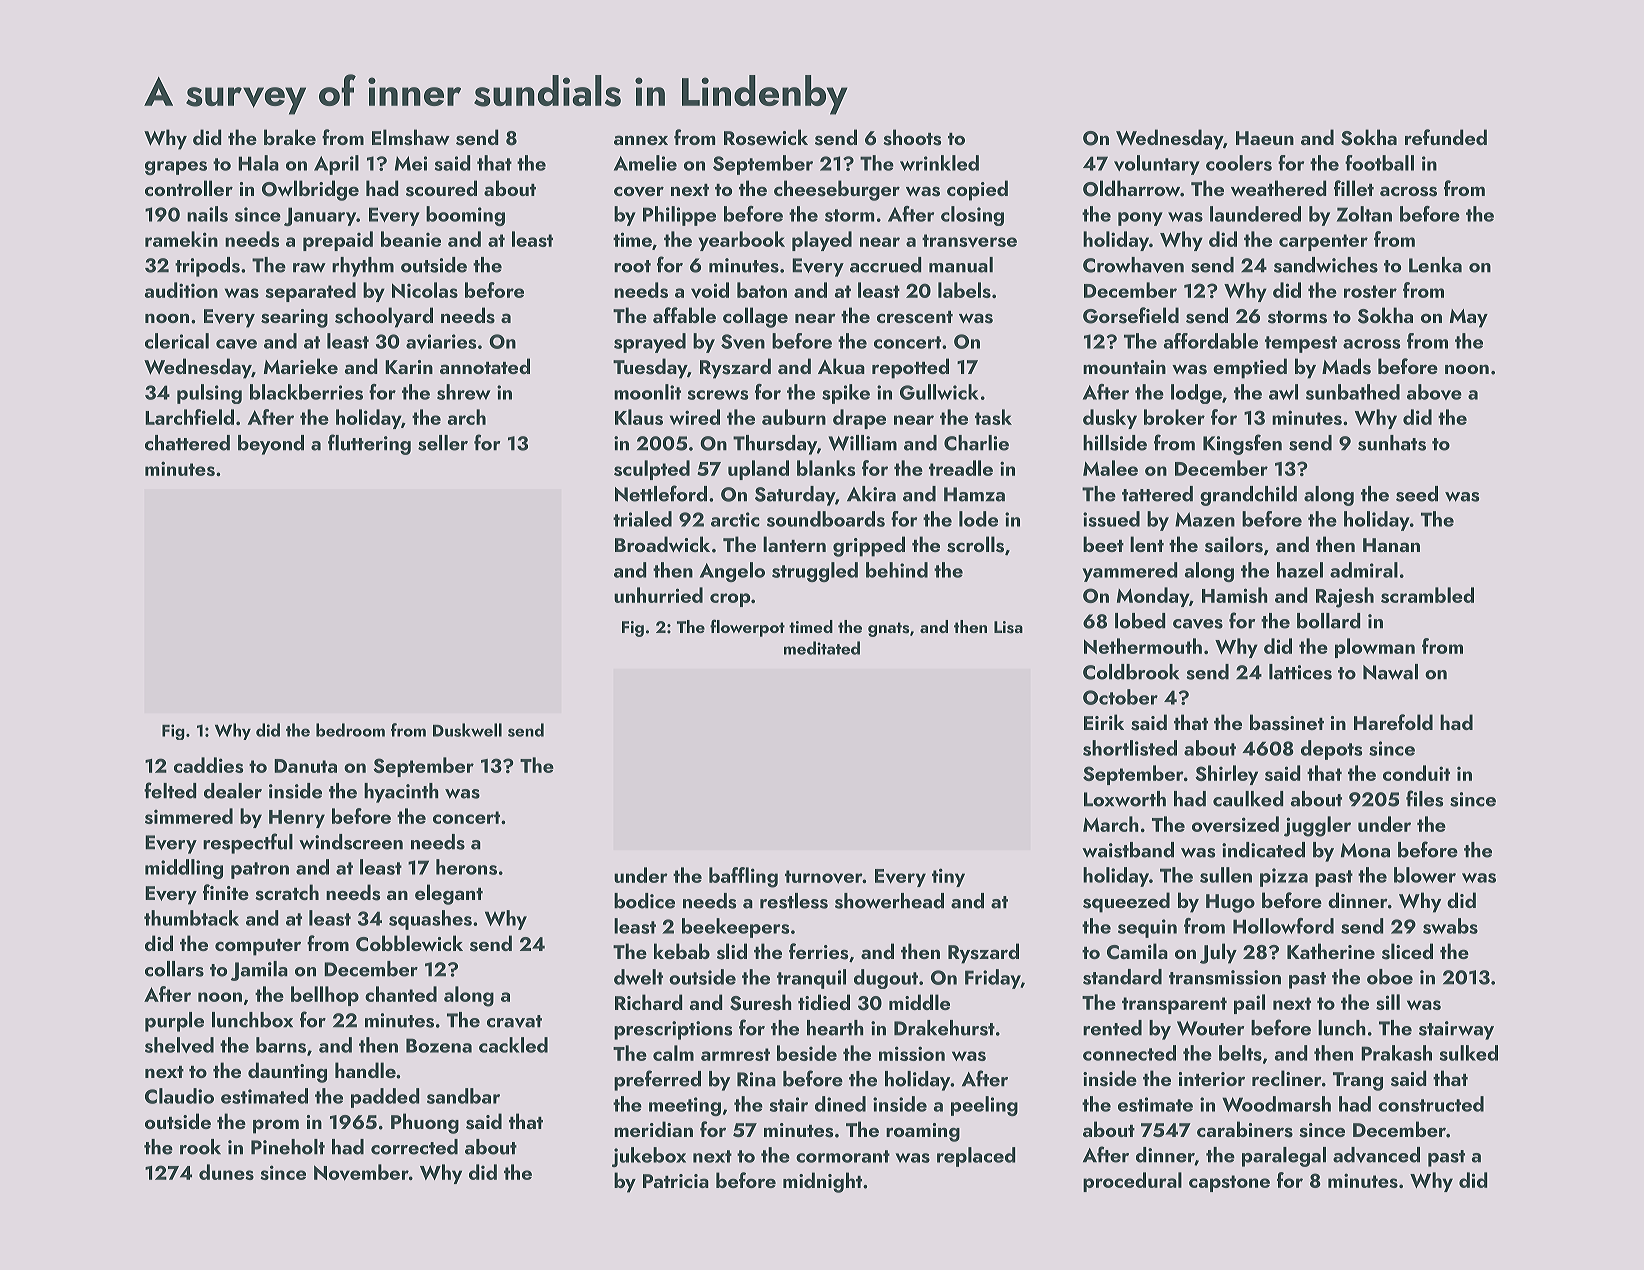  What do you see at coordinates (174, 1022) in the page?
I see `purple` at bounding box center [174, 1022].
